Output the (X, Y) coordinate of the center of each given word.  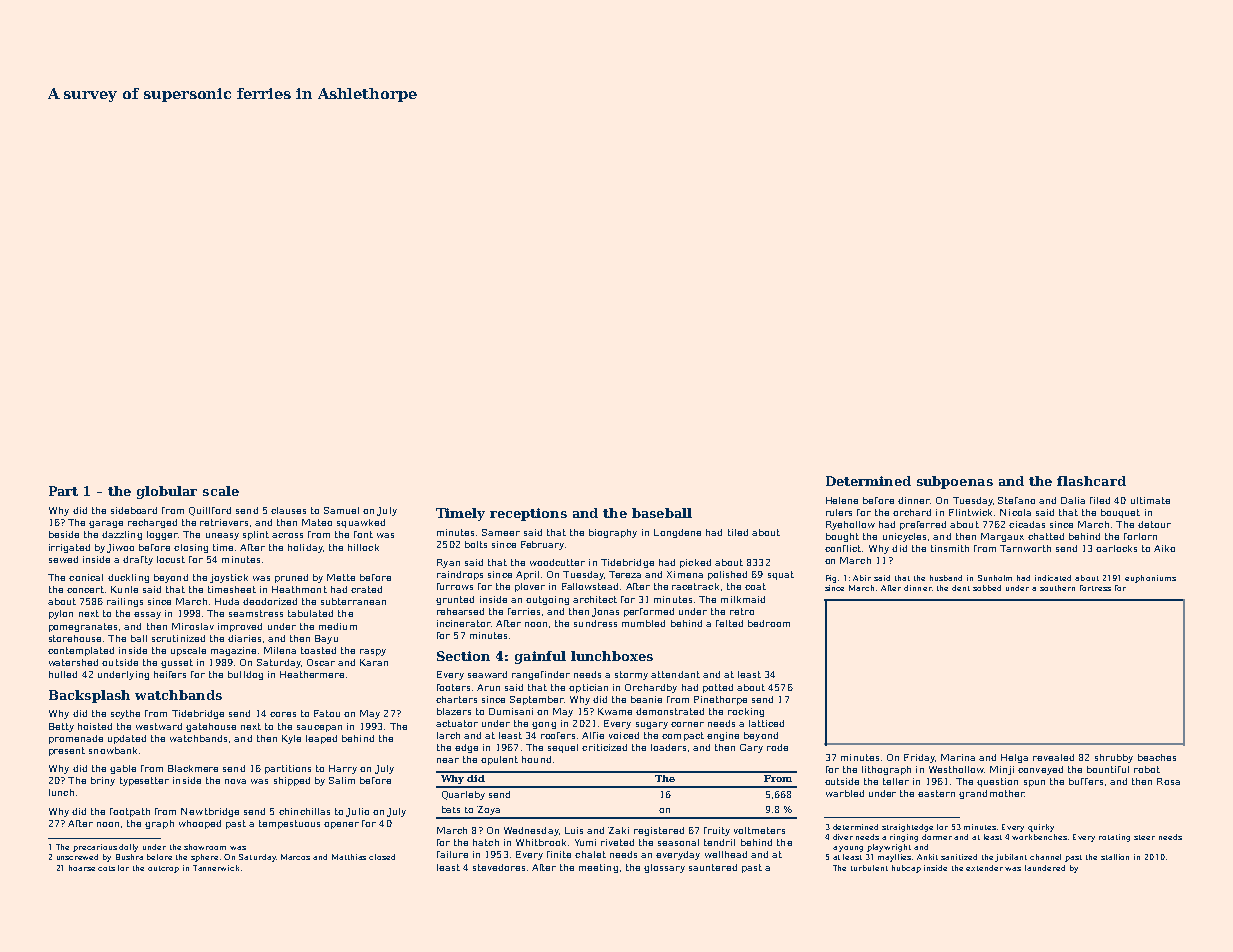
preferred (923, 525)
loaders (668, 747)
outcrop (163, 869)
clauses (288, 510)
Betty (61, 727)
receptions (528, 514)
